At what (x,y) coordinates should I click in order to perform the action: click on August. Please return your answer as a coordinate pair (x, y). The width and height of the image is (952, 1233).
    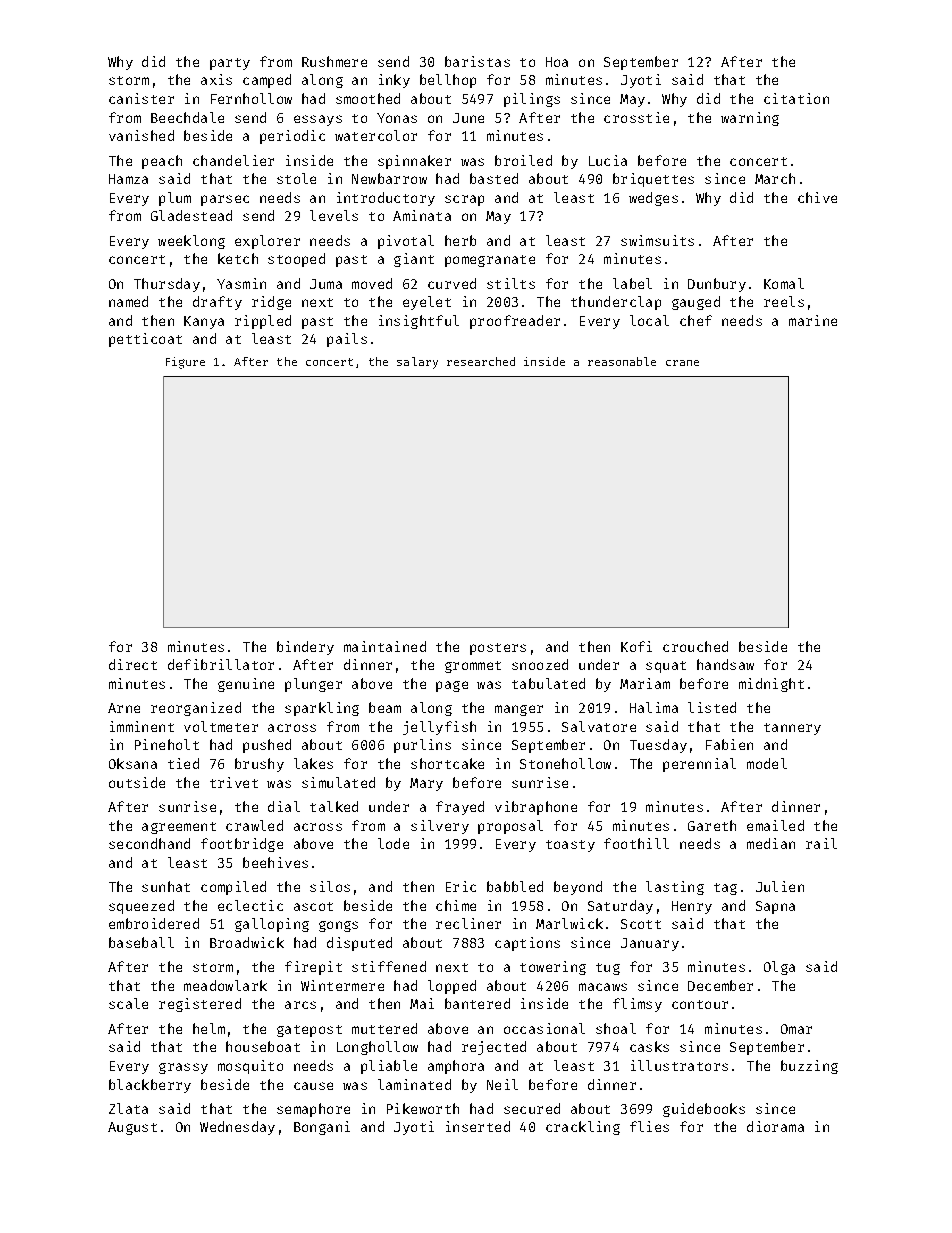
    Looking at the image, I should click on (132, 1128).
